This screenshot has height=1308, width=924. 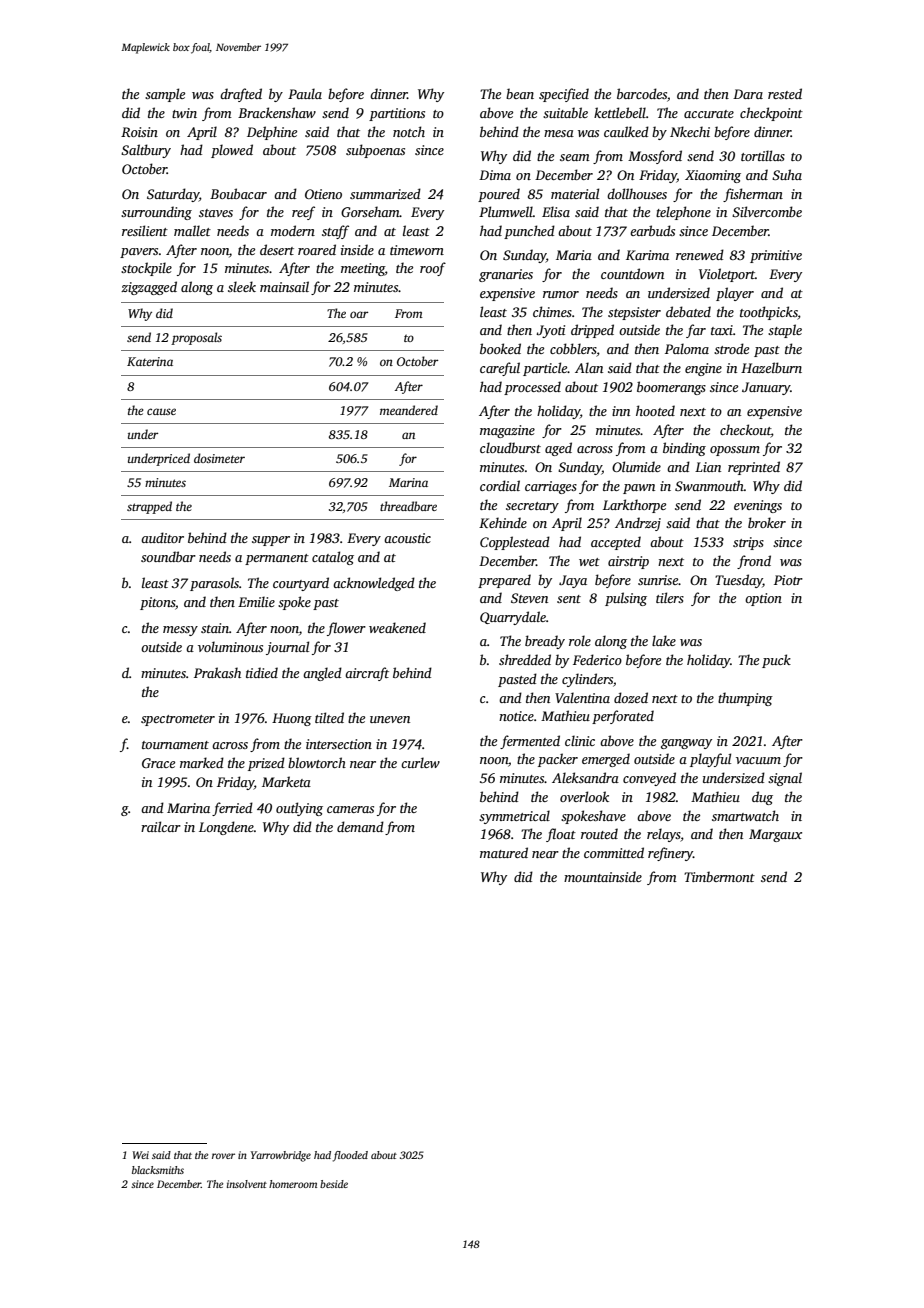 I want to click on symmetrical, so click(x=514, y=817).
